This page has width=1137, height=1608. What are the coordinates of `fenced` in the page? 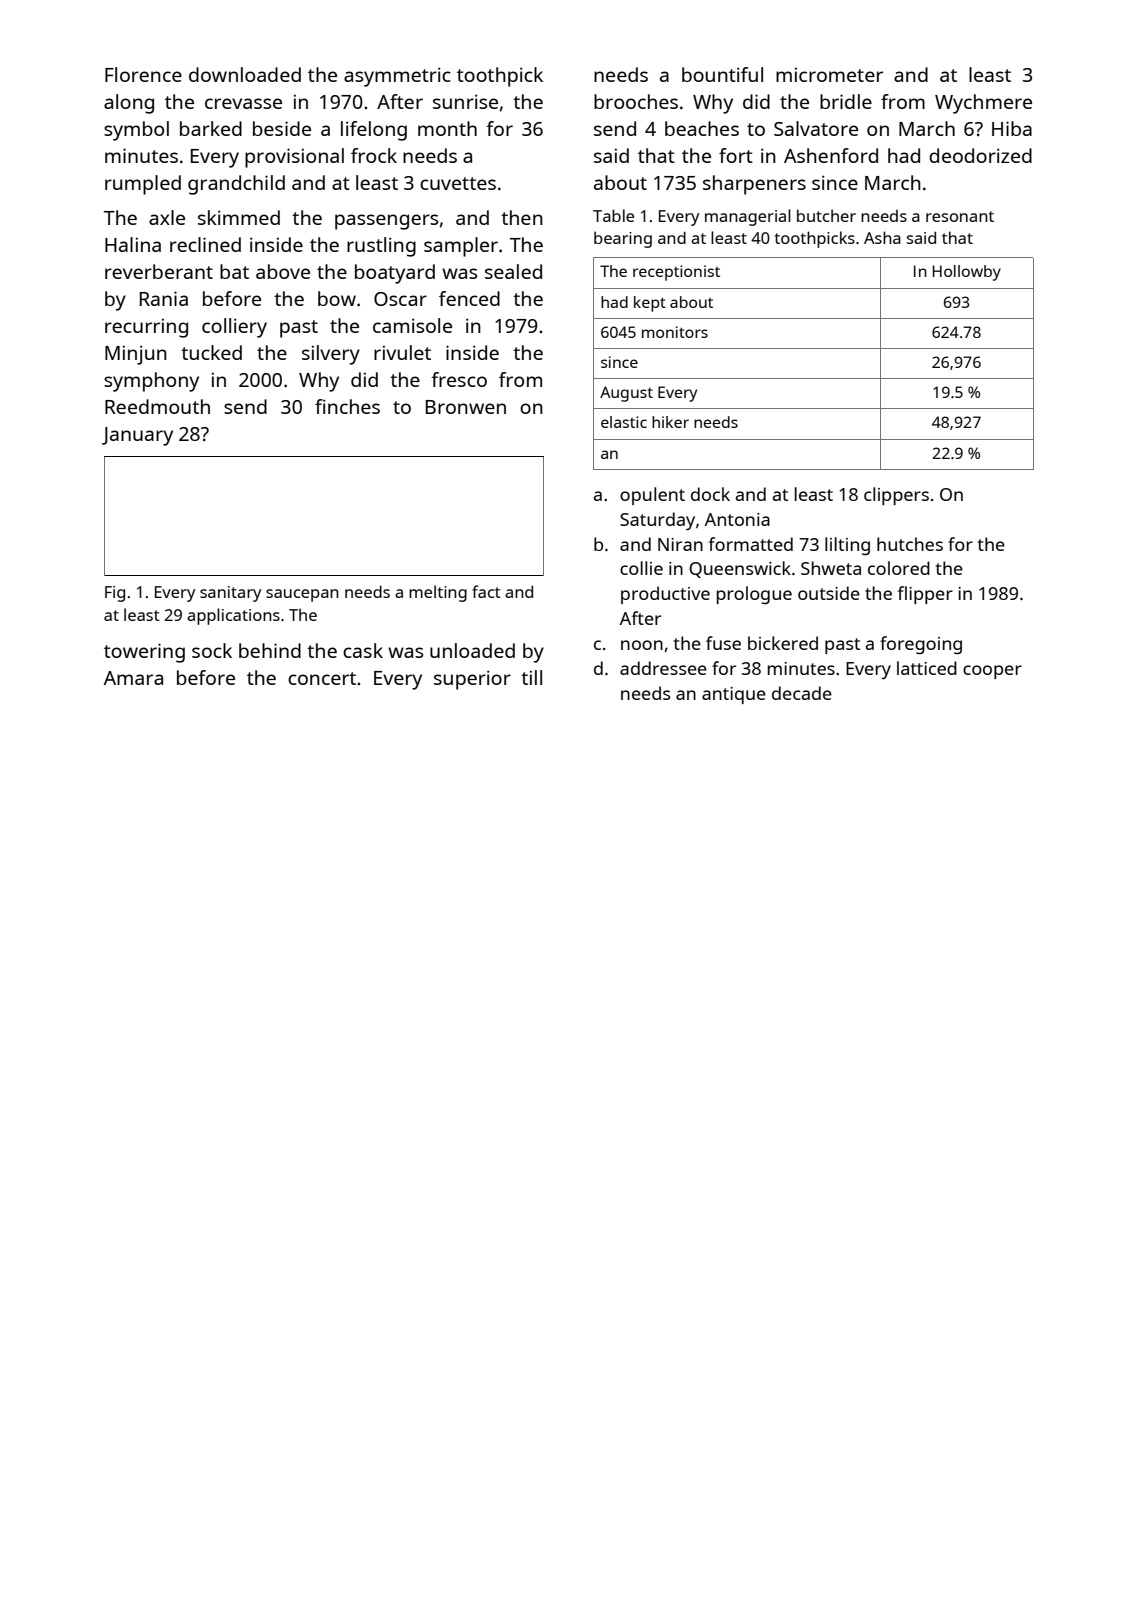 It's located at (469, 298).
